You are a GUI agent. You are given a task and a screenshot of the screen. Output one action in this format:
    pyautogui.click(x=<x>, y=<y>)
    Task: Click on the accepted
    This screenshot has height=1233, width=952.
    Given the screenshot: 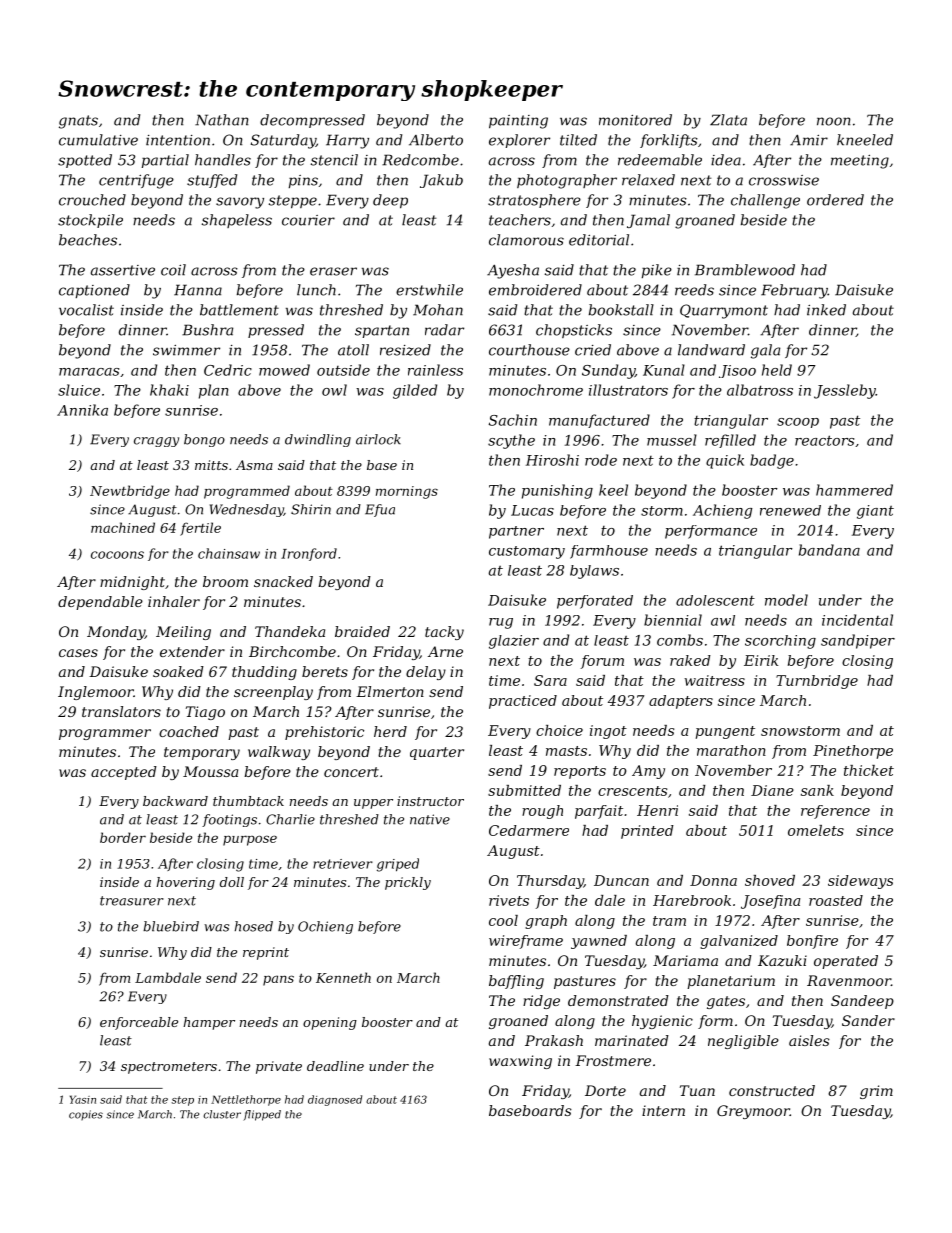 What is the action you would take?
    pyautogui.click(x=124, y=773)
